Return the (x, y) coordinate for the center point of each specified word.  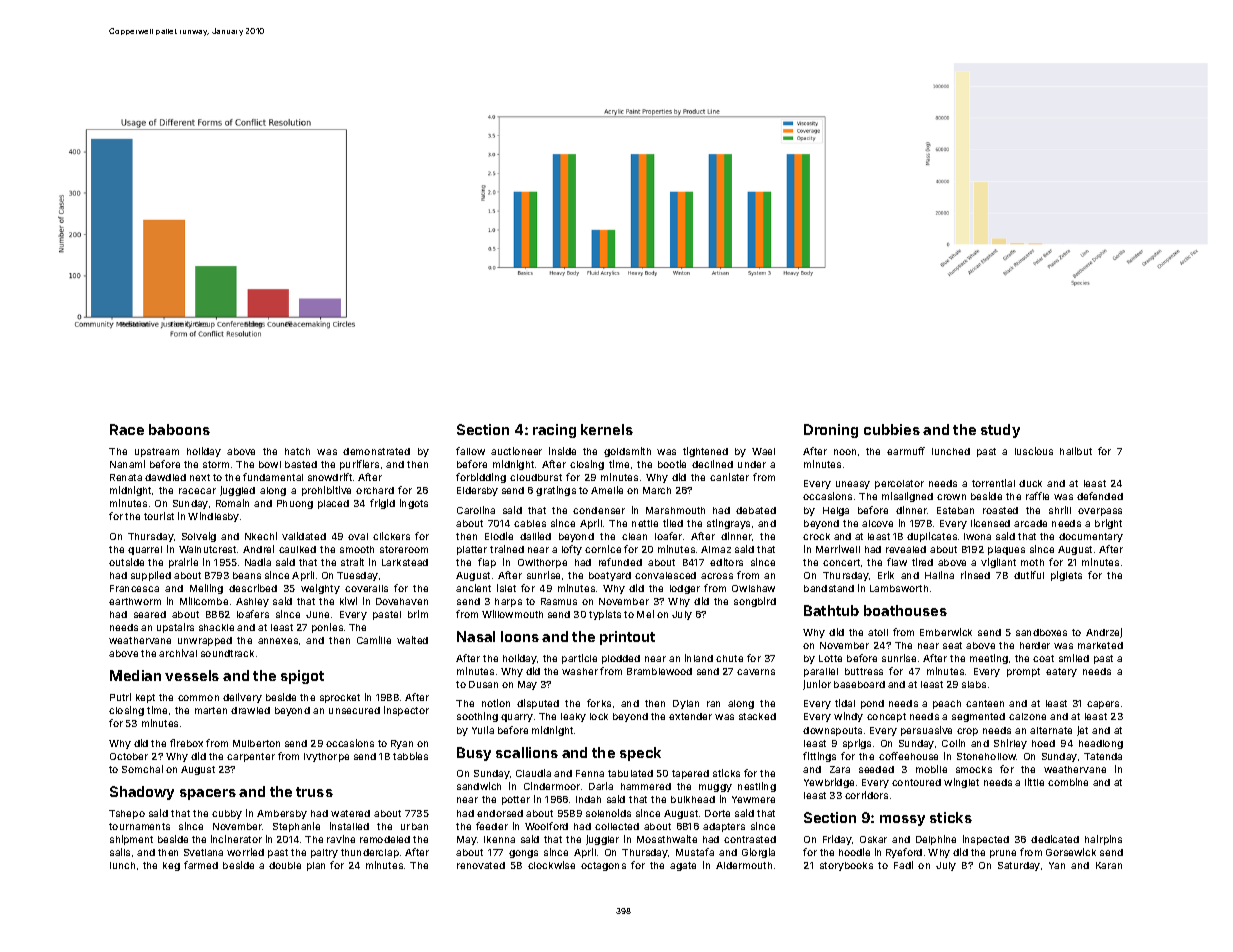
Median (135, 675)
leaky (573, 717)
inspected (986, 840)
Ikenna (499, 839)
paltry (324, 853)
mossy (902, 820)
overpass (1100, 512)
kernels (607, 429)
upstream (157, 452)
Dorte (717, 813)
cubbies (892, 429)
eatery (1061, 672)
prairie (183, 563)
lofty (572, 550)
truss (314, 792)
